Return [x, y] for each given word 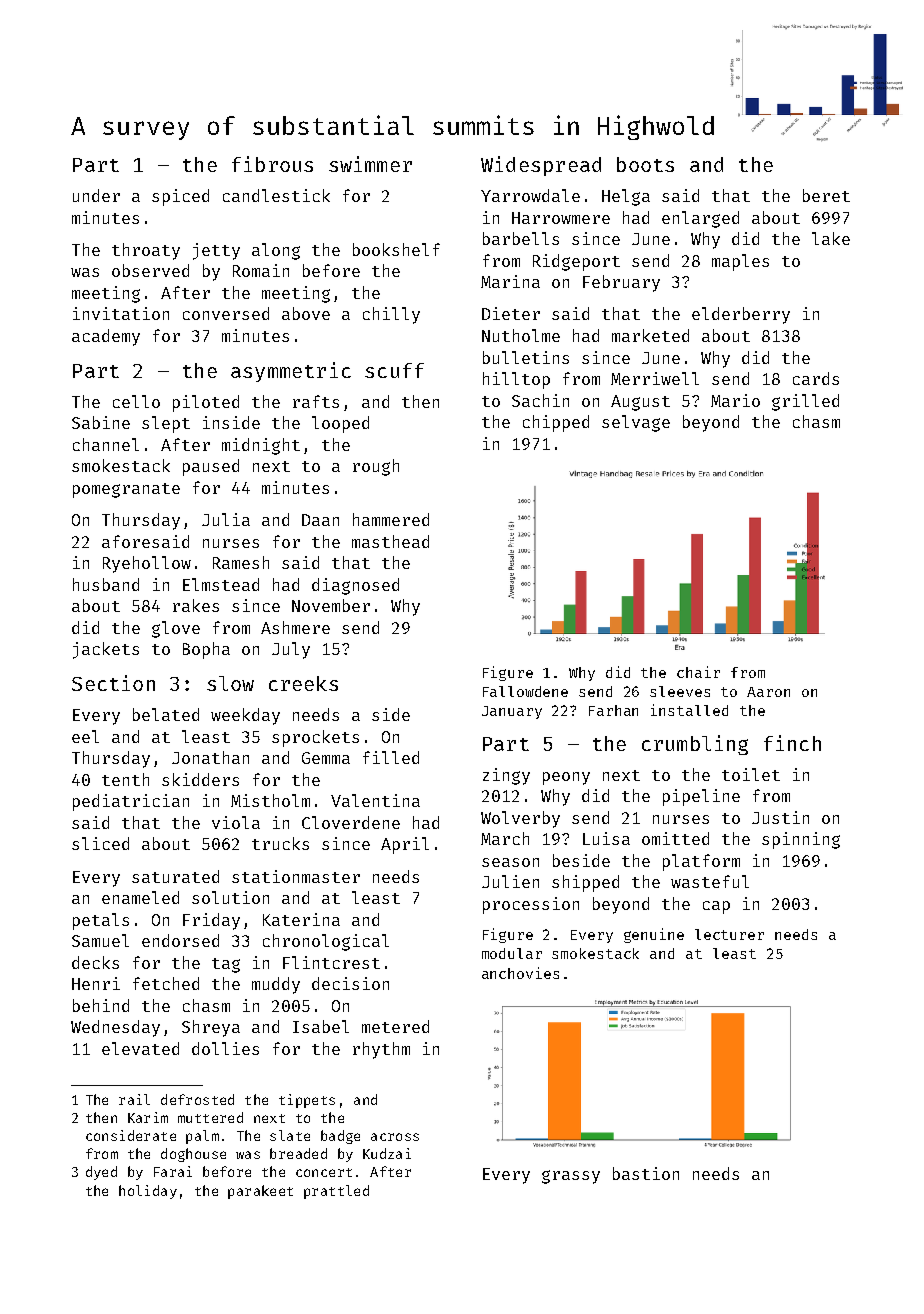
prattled [336, 1192]
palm [202, 1137]
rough [376, 467]
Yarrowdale [530, 195]
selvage [636, 423]
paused [211, 467]
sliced [100, 843]
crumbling [695, 745]
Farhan [613, 710]
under [96, 195]
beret [826, 195]
